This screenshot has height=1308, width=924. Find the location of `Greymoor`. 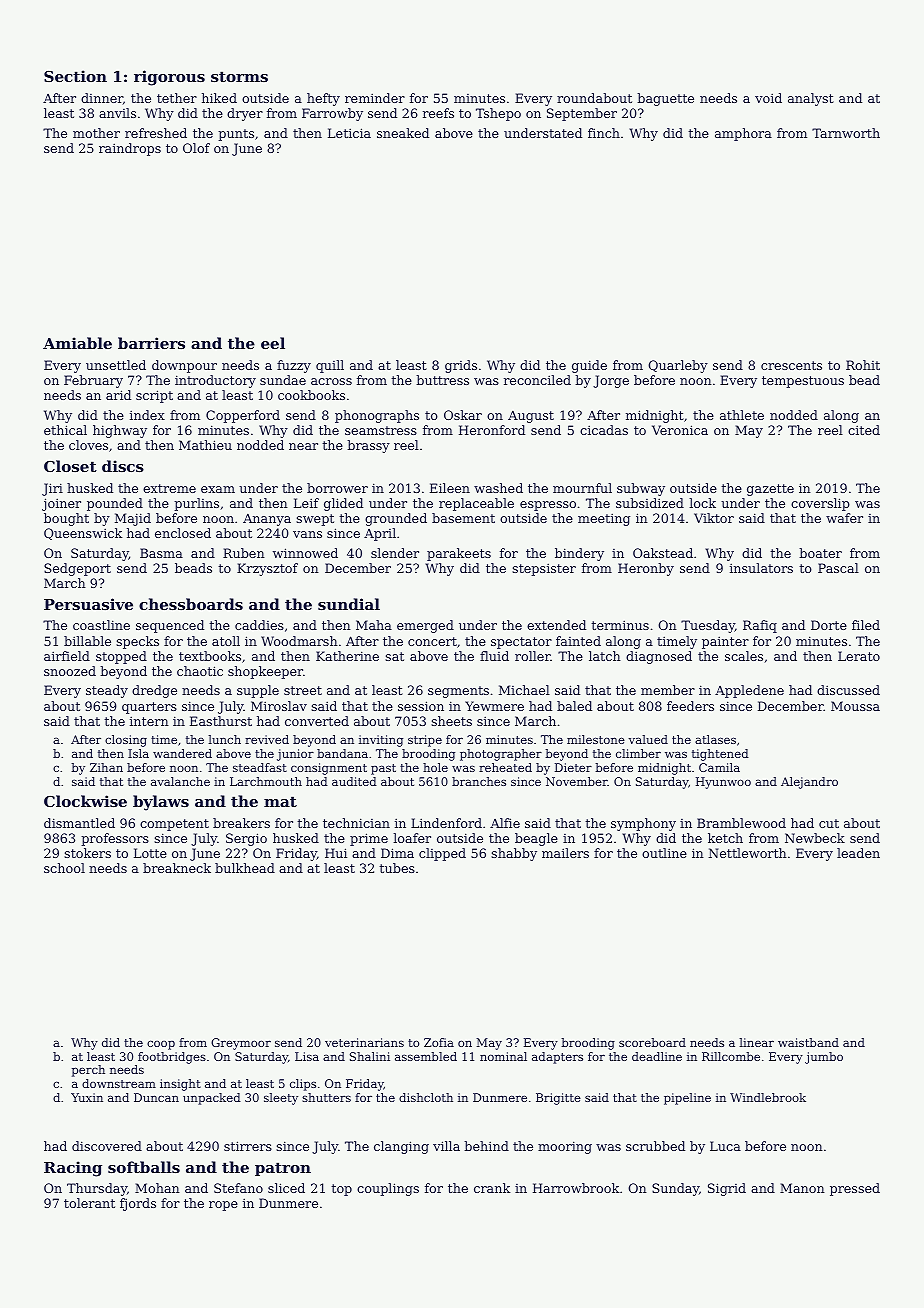

Greymoor is located at coordinates (241, 1044).
